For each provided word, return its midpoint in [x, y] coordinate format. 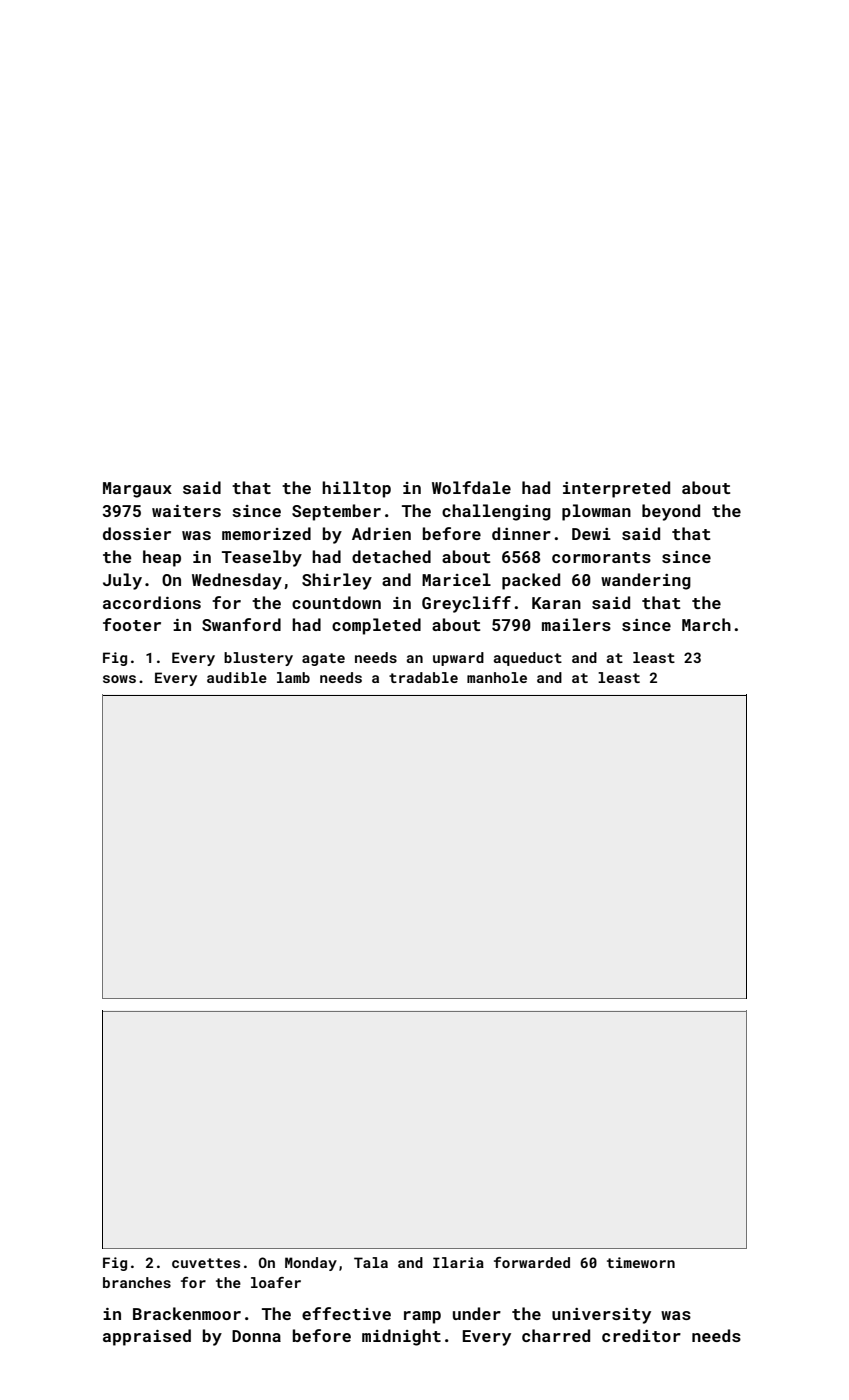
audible [237, 677]
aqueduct [528, 659]
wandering [646, 581]
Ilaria [458, 1262]
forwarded [532, 1262]
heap [162, 558]
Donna [256, 1336]
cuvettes [206, 1263]
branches [137, 1282]
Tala [371, 1262]
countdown [336, 602]
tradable [423, 677]
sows [119, 679]
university [601, 1316]
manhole [497, 677]
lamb [293, 677]
